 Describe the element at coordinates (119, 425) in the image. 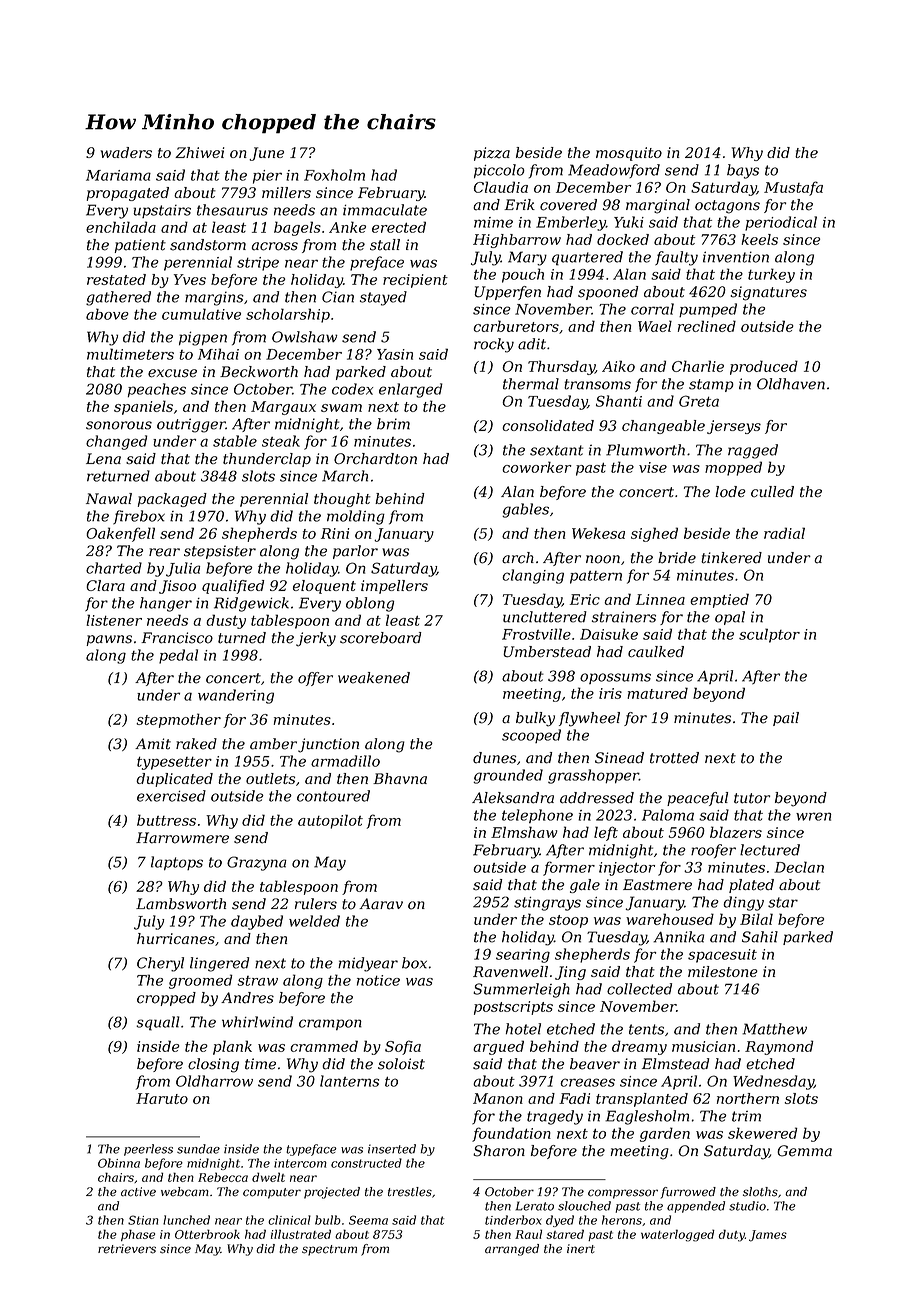

I see `sonorous` at that location.
